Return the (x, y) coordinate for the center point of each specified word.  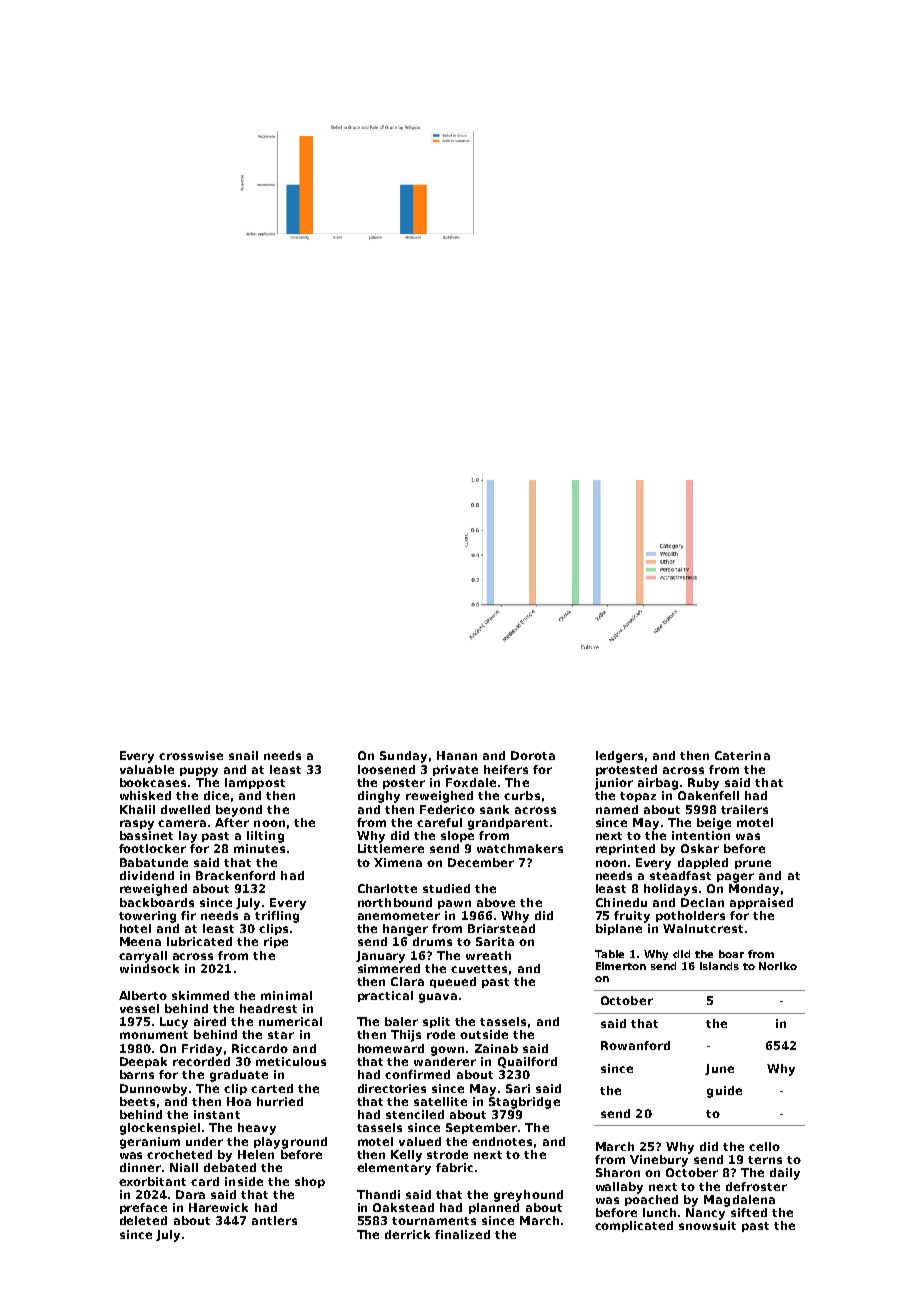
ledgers (619, 757)
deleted (143, 1220)
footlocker (152, 848)
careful (439, 822)
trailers (744, 809)
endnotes (502, 1141)
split (436, 1022)
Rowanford (635, 1045)
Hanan (457, 755)
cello (764, 1146)
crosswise (191, 755)
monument (154, 1035)
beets (137, 1101)
